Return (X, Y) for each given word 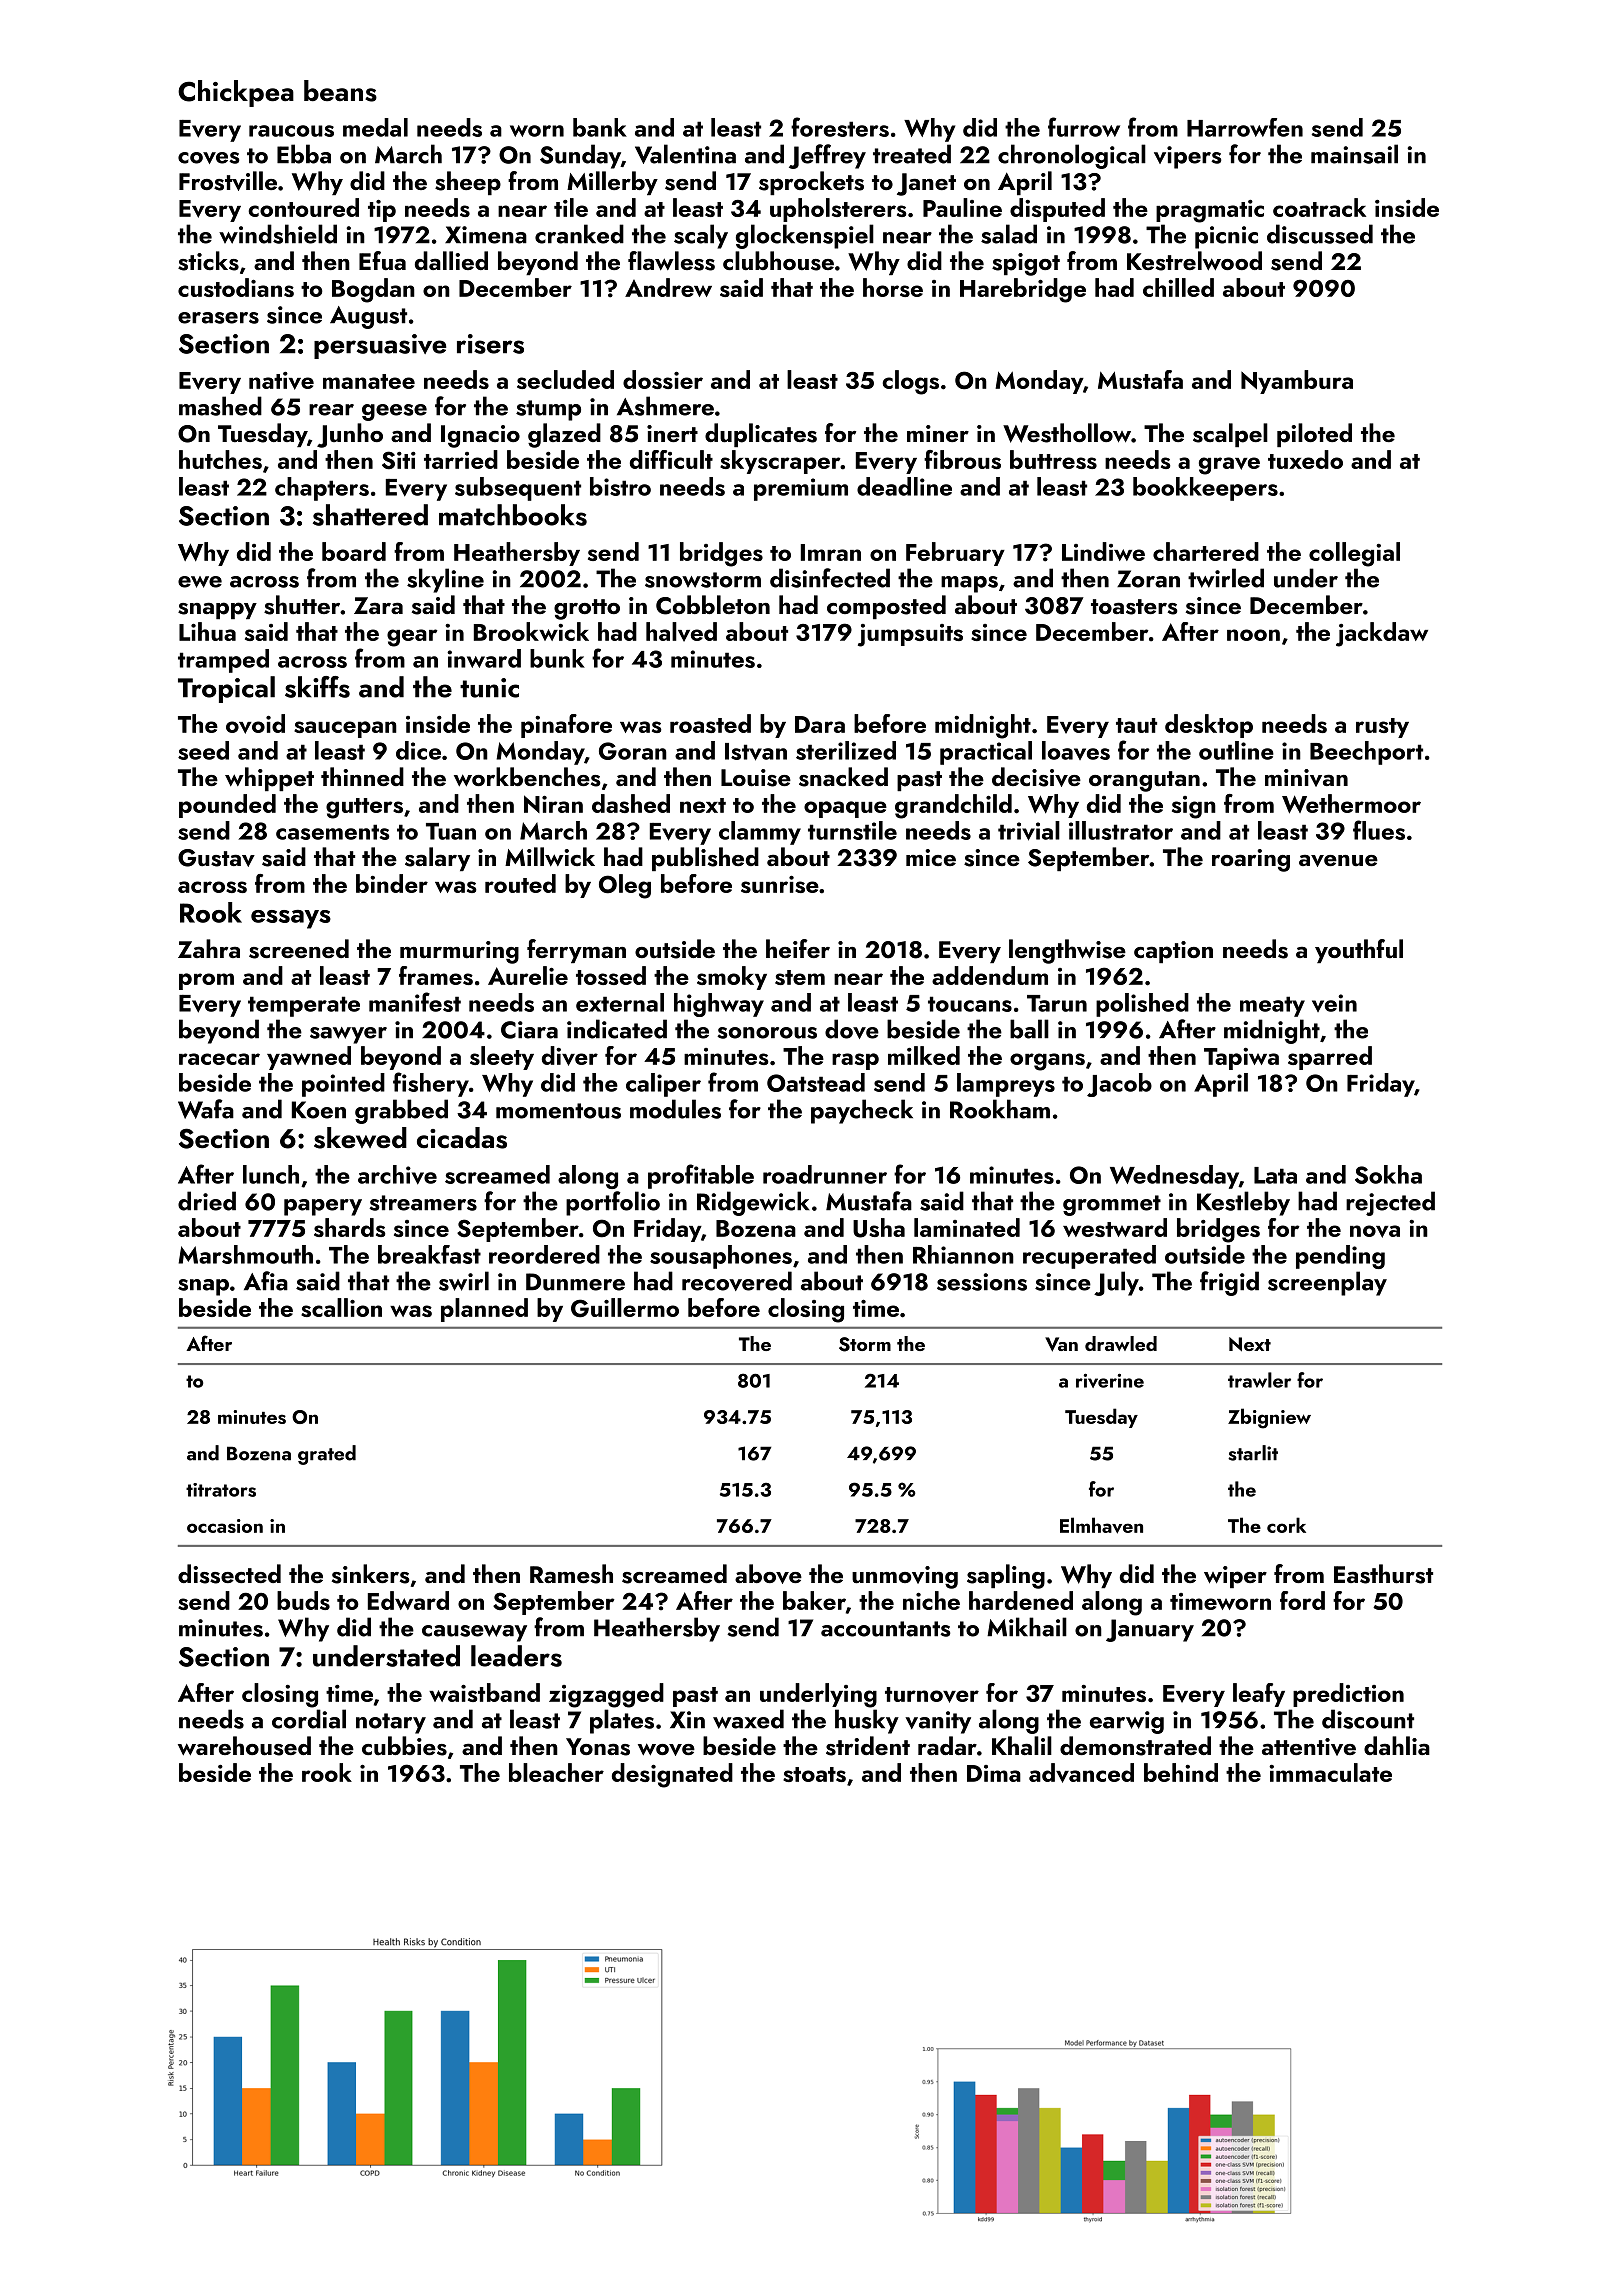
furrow (1084, 127)
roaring (1251, 860)
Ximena (486, 235)
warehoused (244, 1746)
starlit (1253, 1453)
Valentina (685, 154)
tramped (223, 661)
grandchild (953, 806)
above (768, 1574)
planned (484, 1310)
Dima (994, 1773)
